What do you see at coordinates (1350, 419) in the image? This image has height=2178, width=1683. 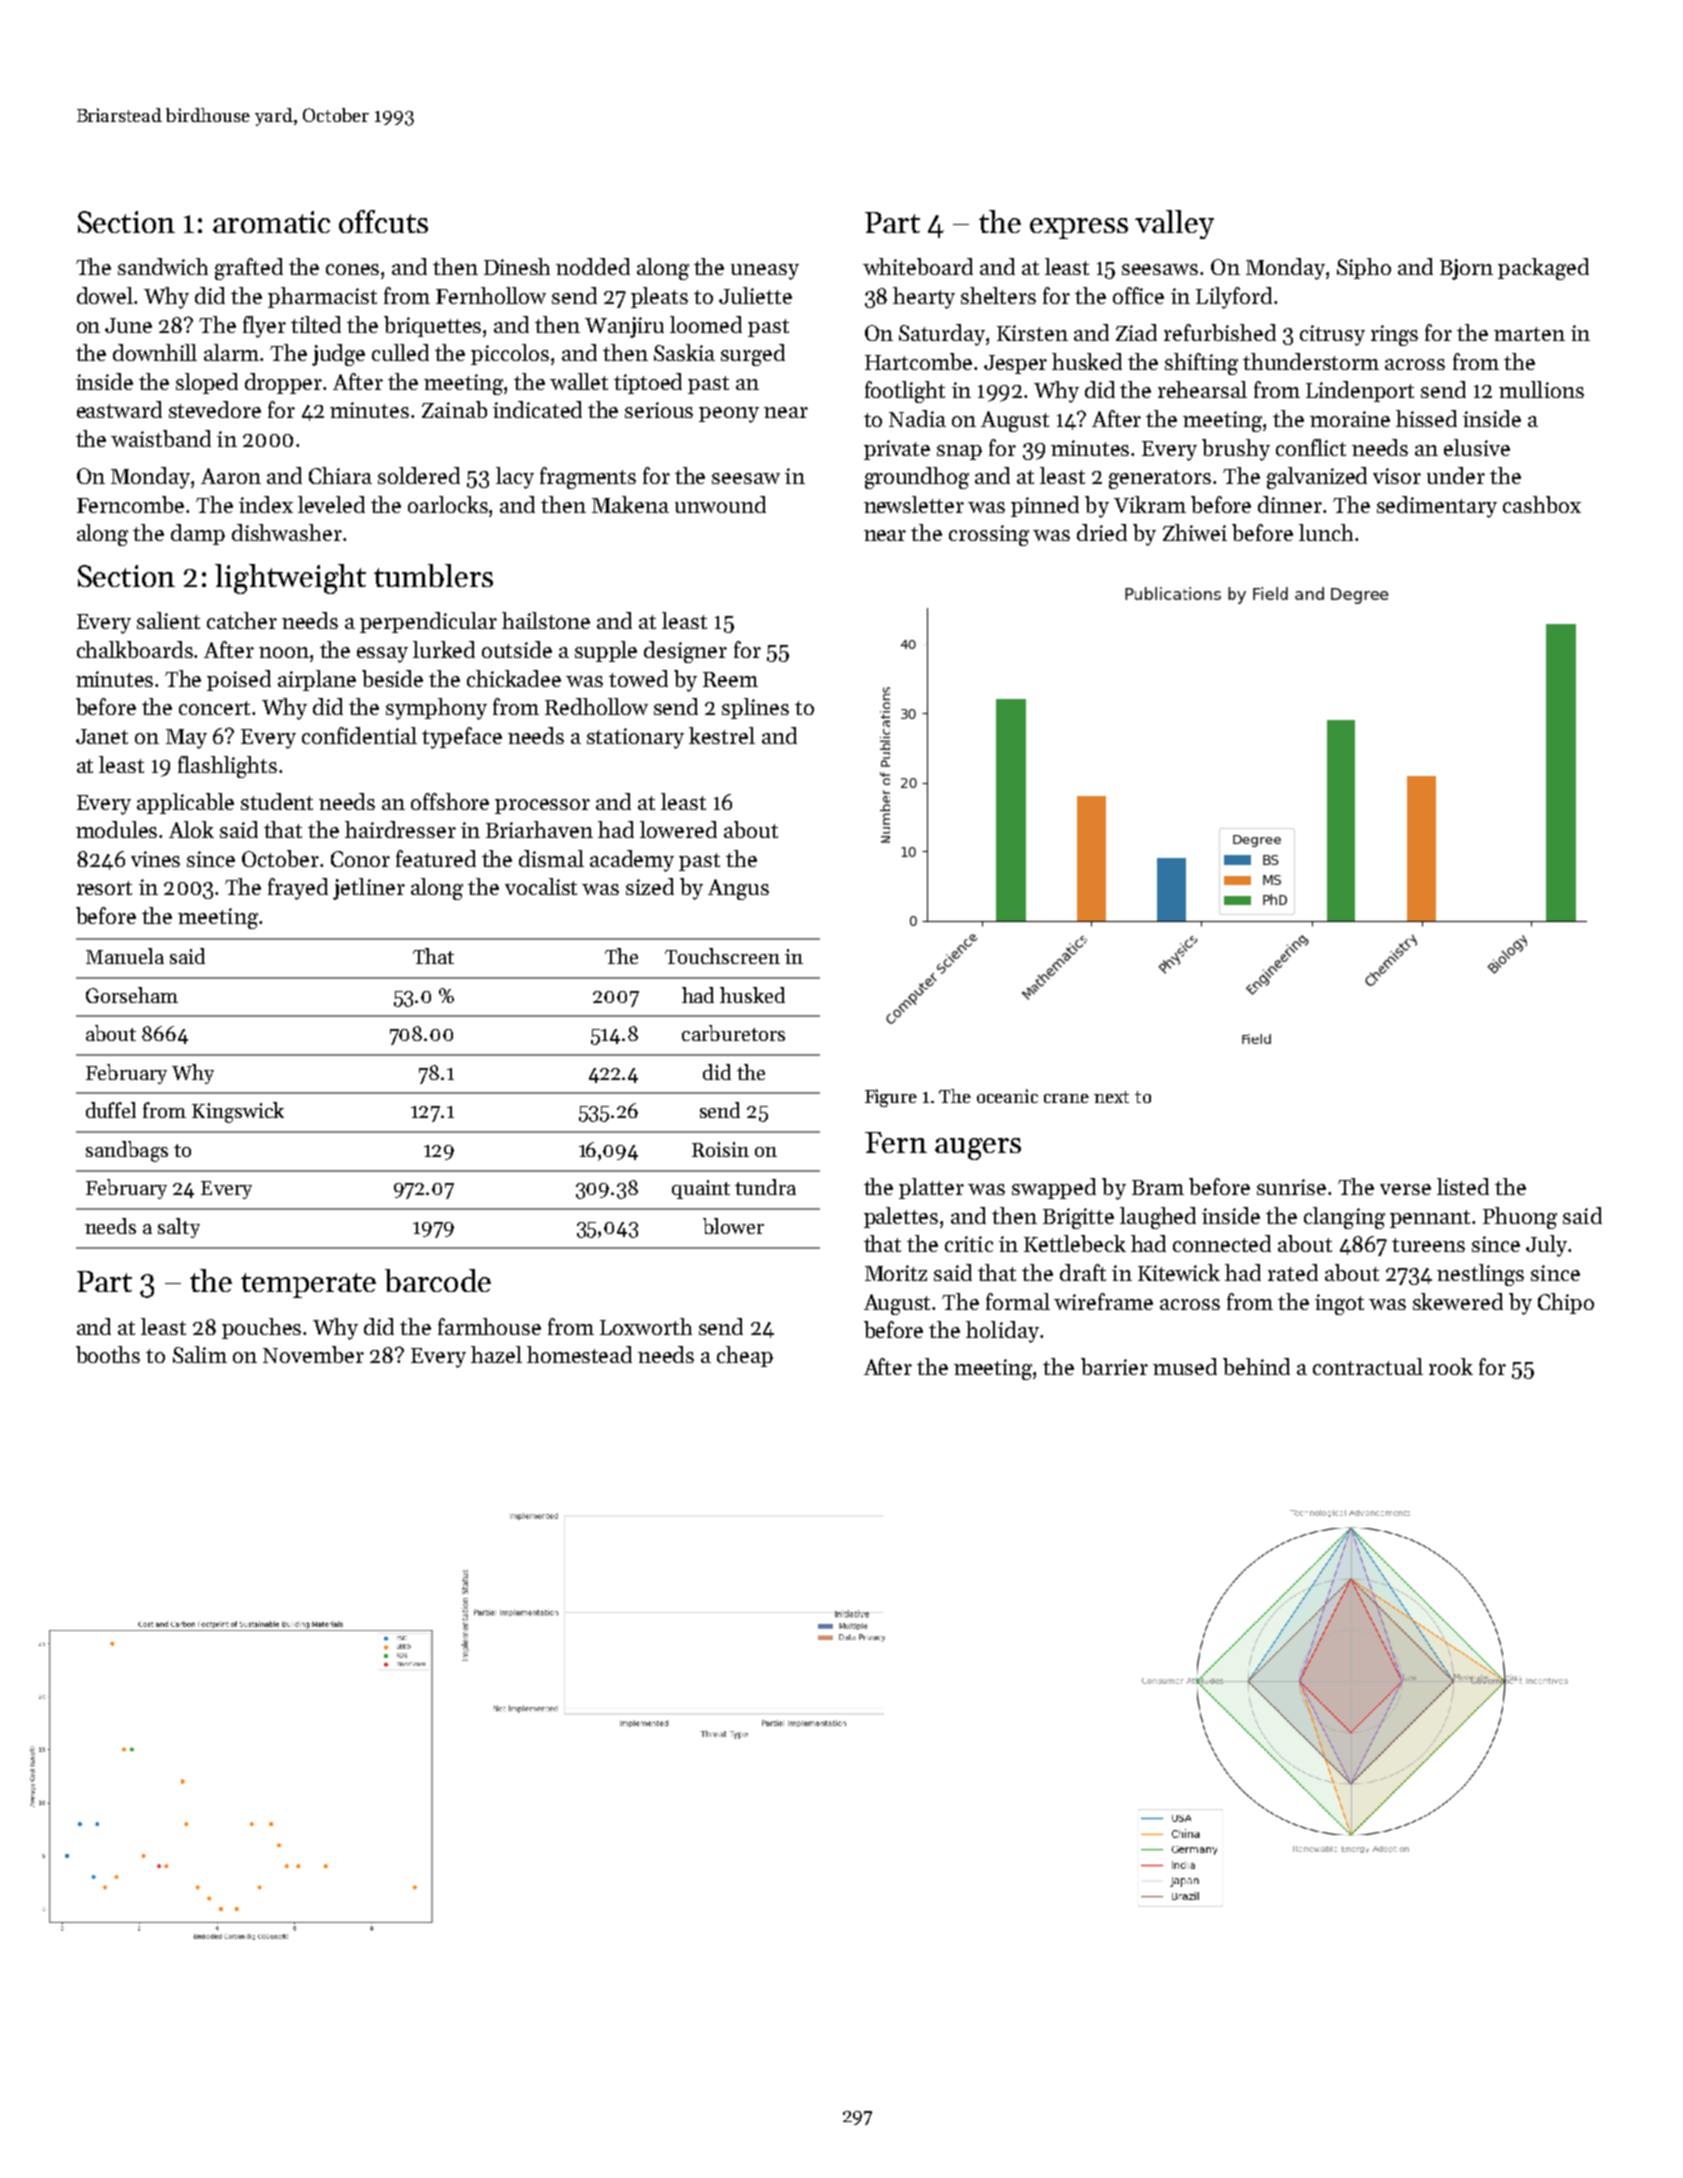 I see `moraine` at bounding box center [1350, 419].
